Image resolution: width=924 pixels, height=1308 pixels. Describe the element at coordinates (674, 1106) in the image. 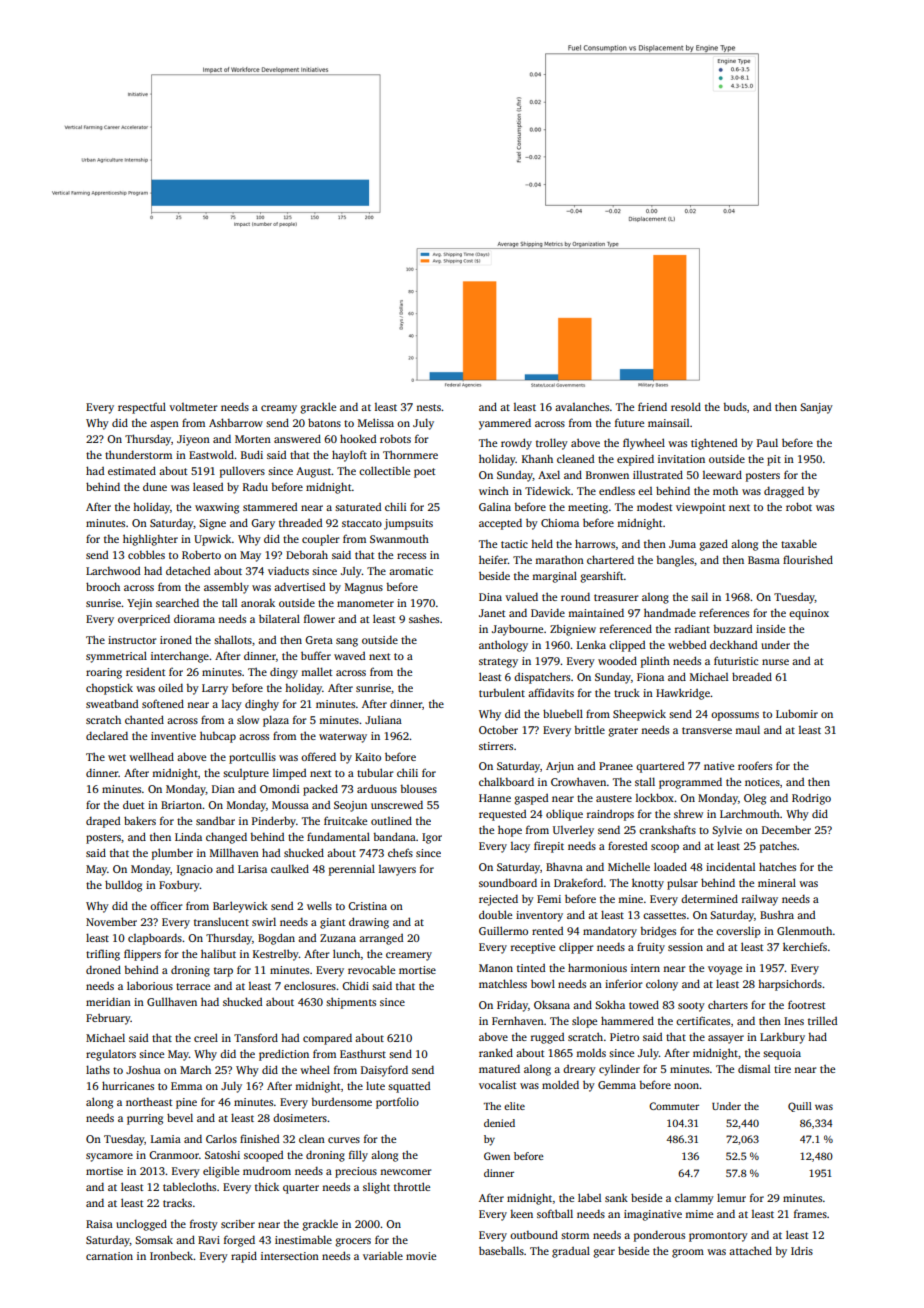

I see `Commuter` at that location.
